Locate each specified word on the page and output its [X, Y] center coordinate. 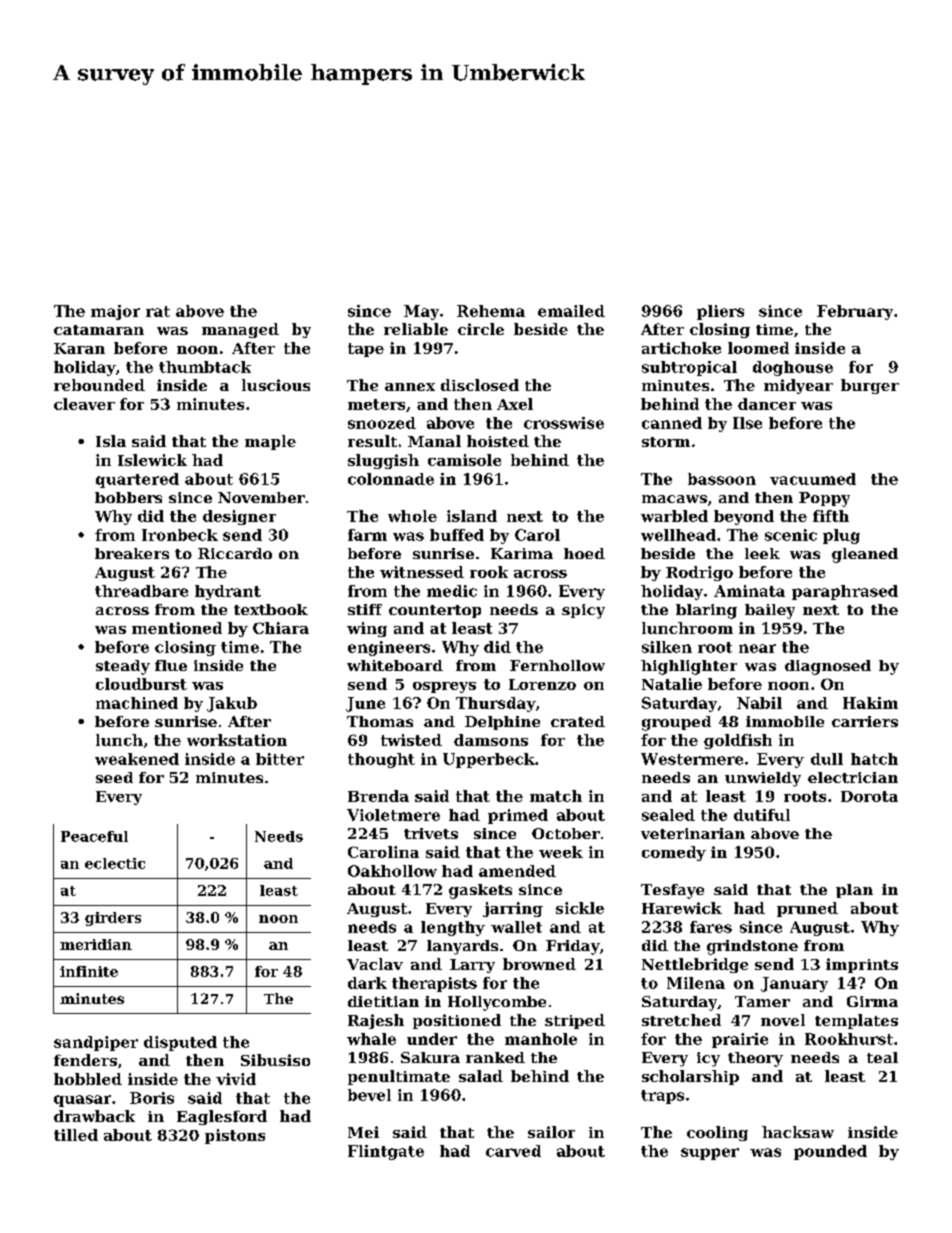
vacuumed [813, 479]
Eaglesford [222, 1117]
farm [367, 535]
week [561, 852]
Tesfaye [672, 891]
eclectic [115, 863]
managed [240, 330]
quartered [137, 480]
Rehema [491, 311]
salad [481, 1076]
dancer [767, 404]
